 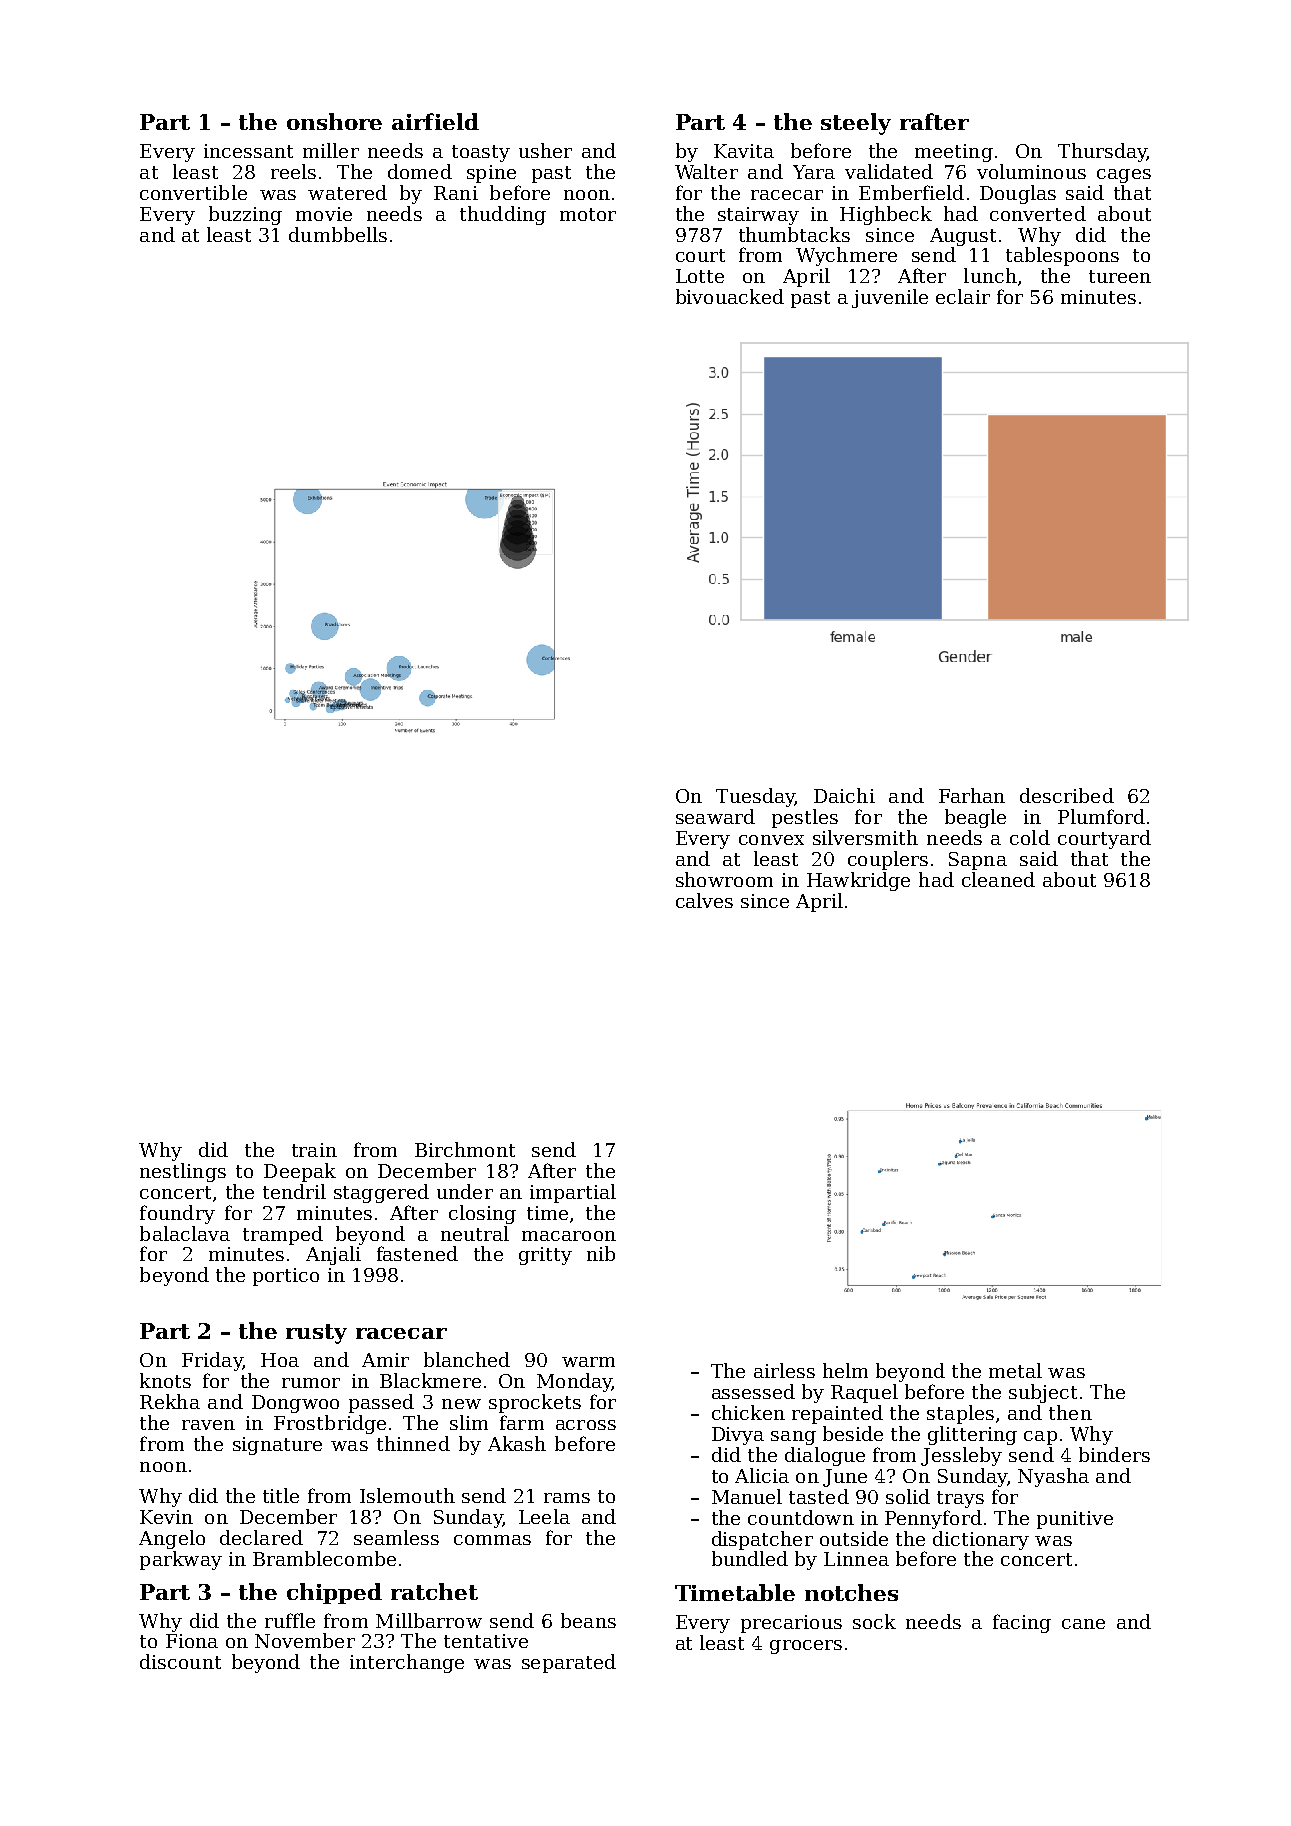 I want to click on chicken, so click(x=748, y=1412).
